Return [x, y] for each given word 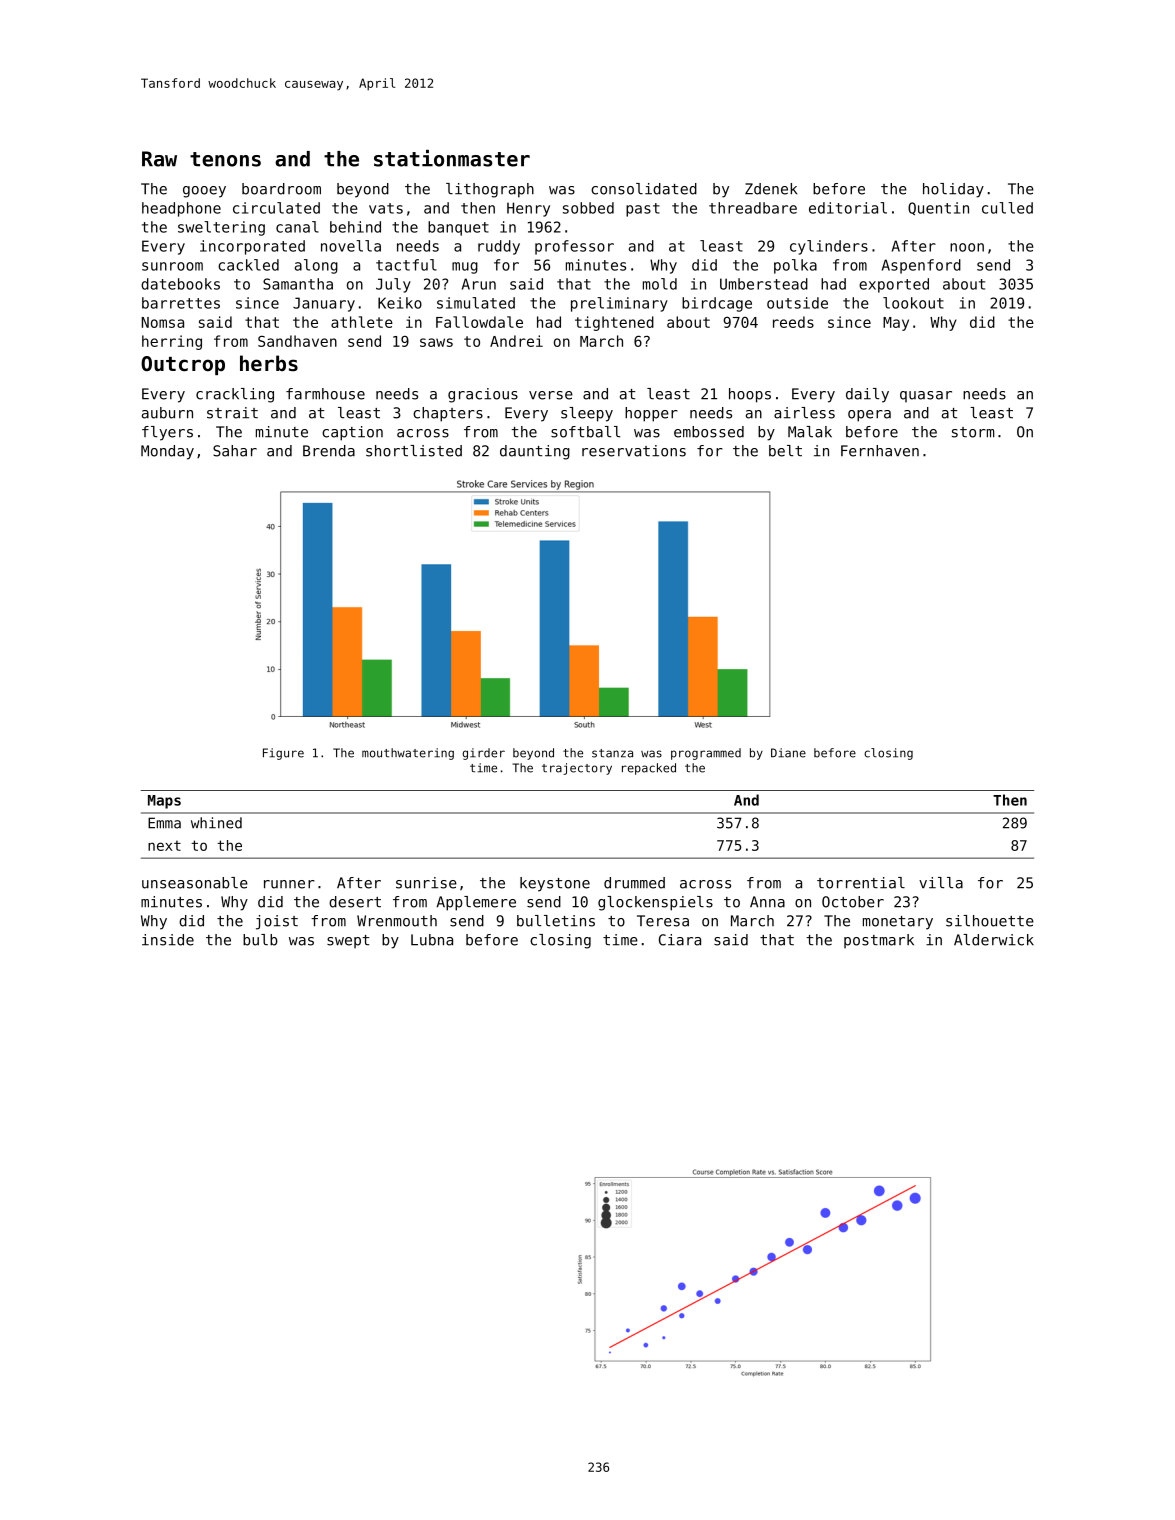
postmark [879, 941]
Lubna [432, 940]
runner [289, 884]
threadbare [753, 208]
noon [967, 247]
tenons [225, 159]
